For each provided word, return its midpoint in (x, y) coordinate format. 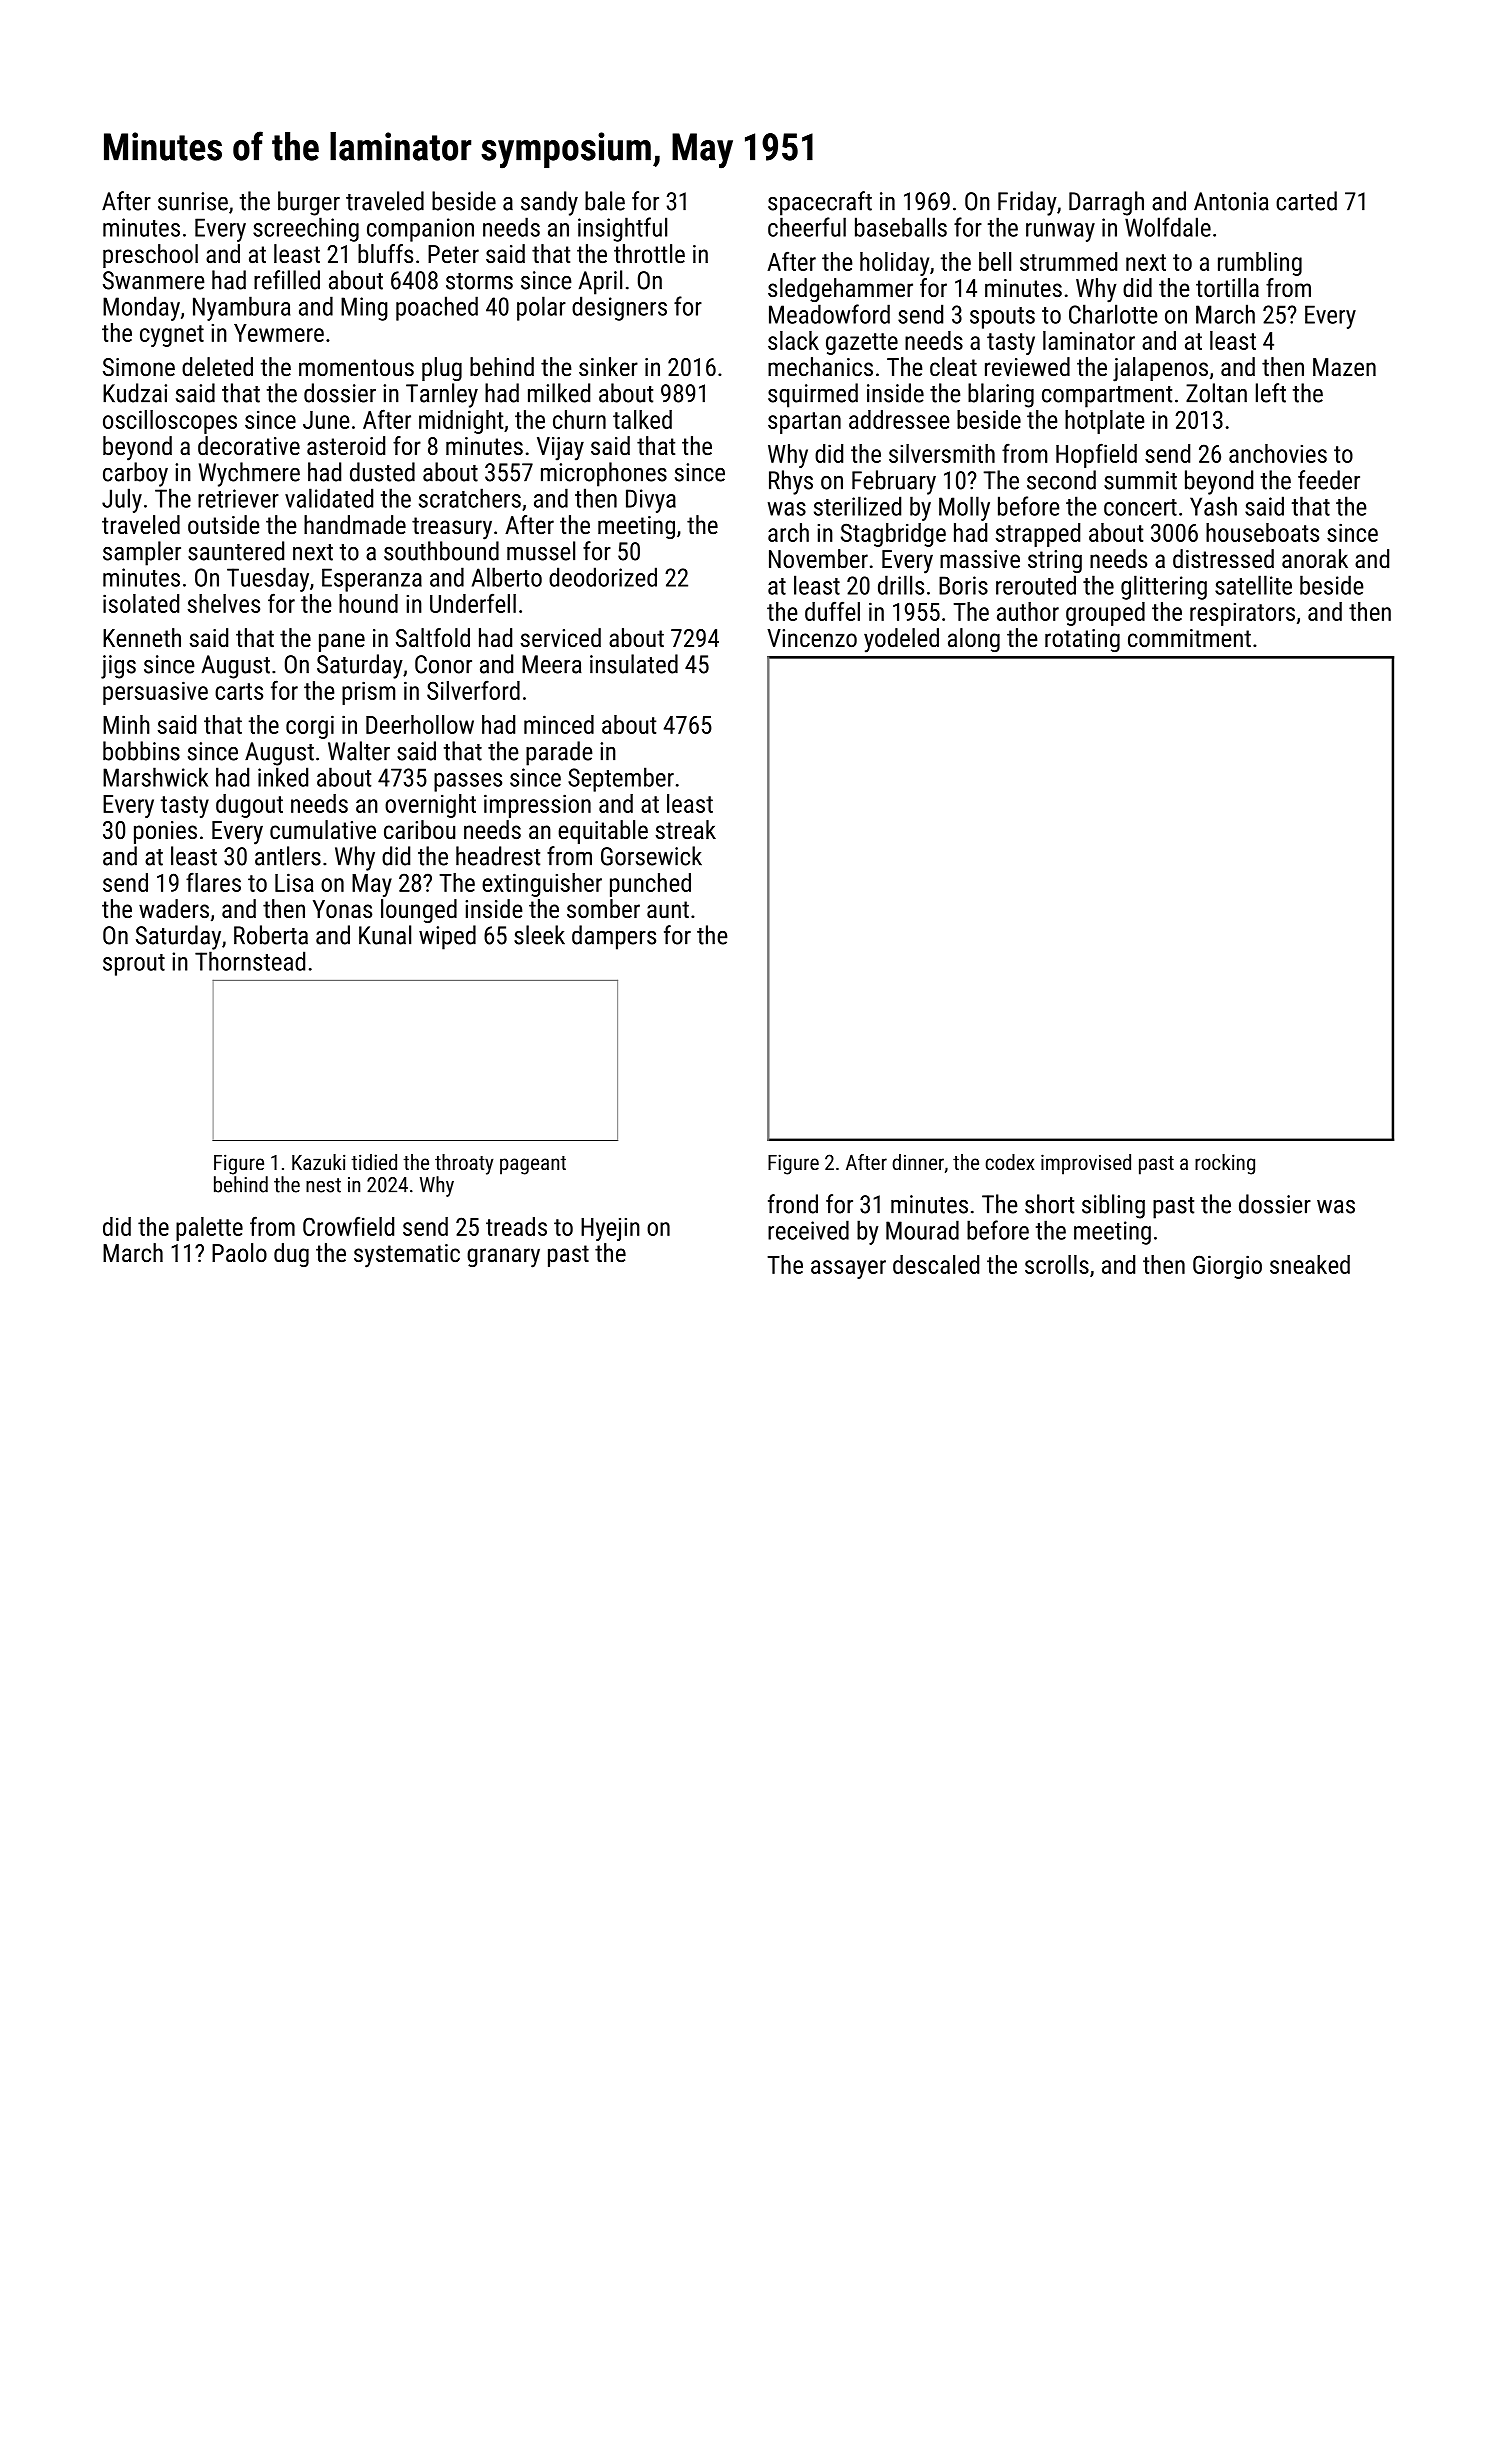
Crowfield (348, 1226)
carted (1306, 201)
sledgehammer (840, 290)
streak (686, 829)
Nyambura (241, 308)
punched (650, 885)
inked (283, 777)
